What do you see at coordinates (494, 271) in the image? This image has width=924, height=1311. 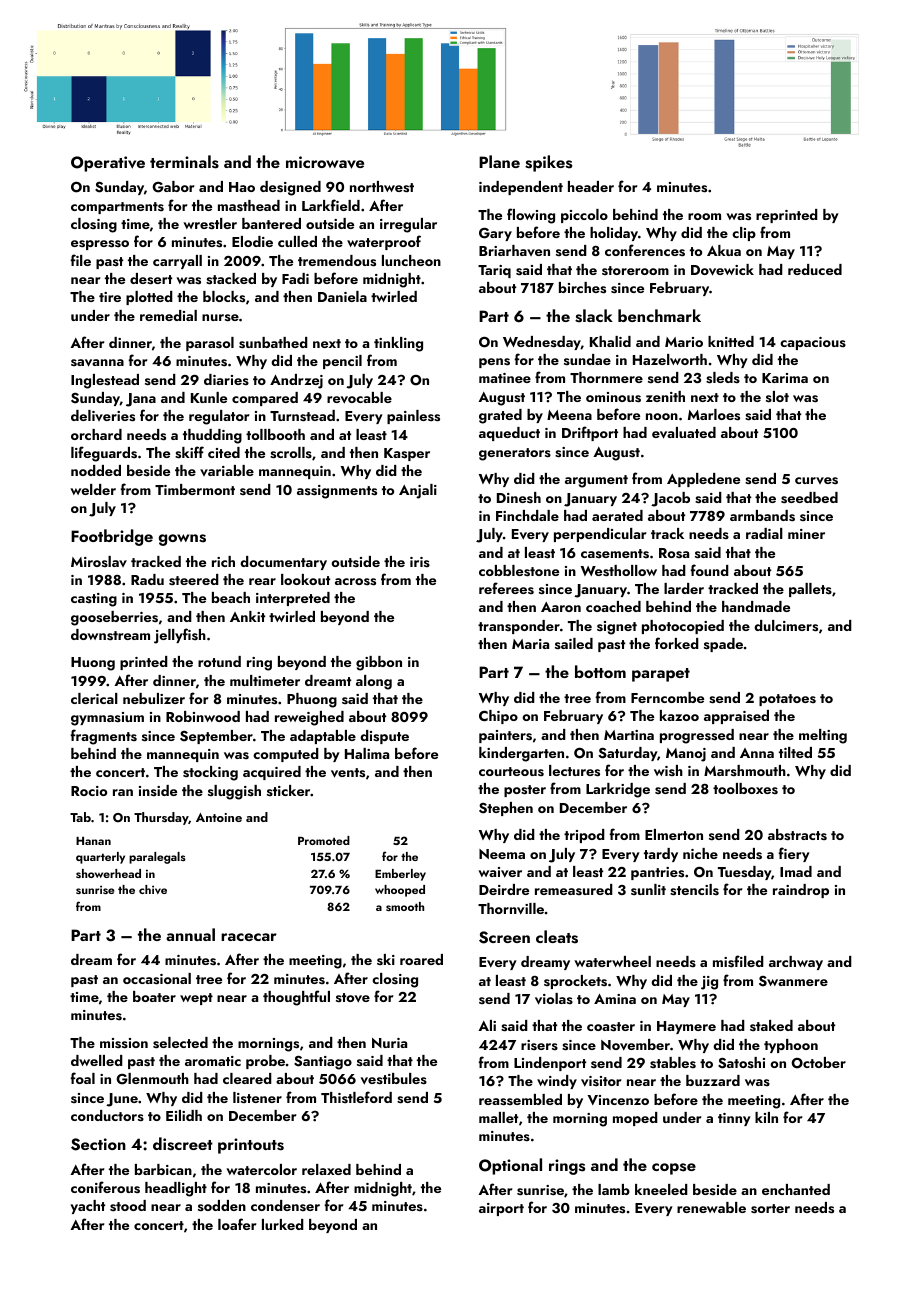 I see `Tariq` at bounding box center [494, 271].
